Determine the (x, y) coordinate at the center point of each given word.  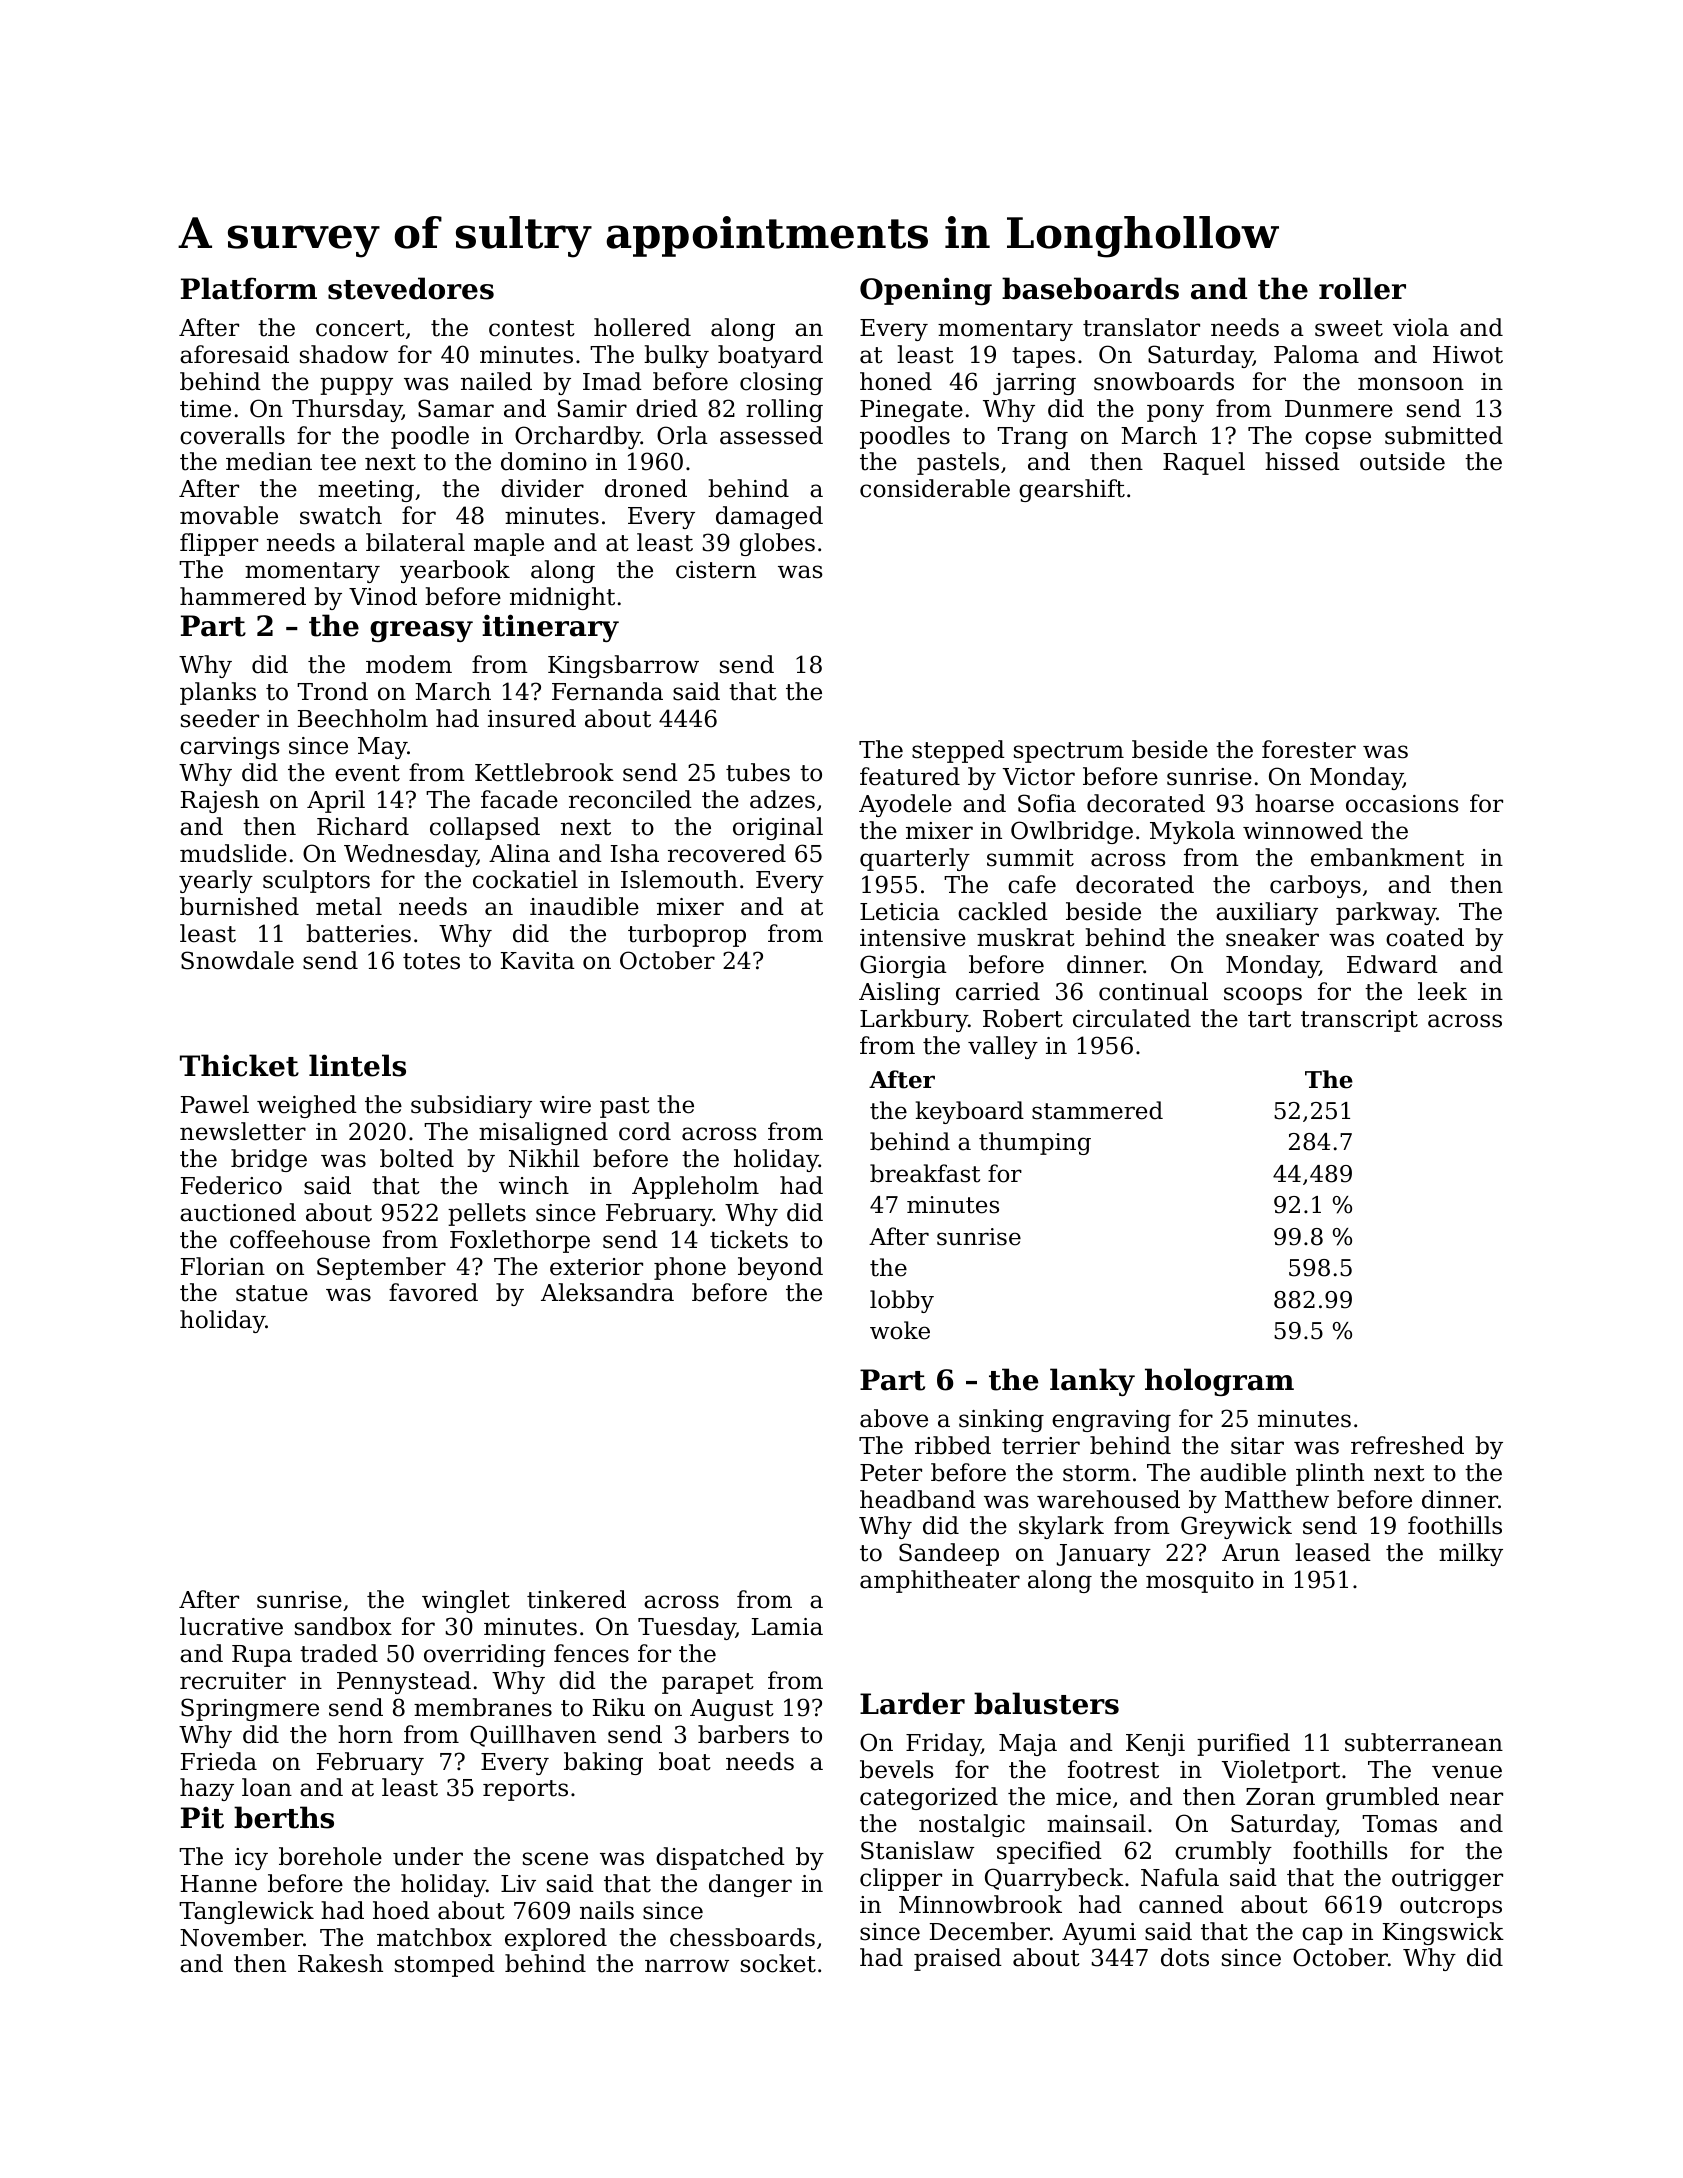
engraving (1111, 1421)
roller (1362, 288)
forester (1309, 749)
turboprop (687, 935)
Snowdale (237, 960)
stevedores (411, 288)
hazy (207, 1789)
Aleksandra (607, 1292)
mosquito (1200, 1582)
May (382, 748)
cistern (716, 570)
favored (433, 1292)
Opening (926, 291)
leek (1442, 991)
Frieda (219, 1761)
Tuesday (687, 1628)
